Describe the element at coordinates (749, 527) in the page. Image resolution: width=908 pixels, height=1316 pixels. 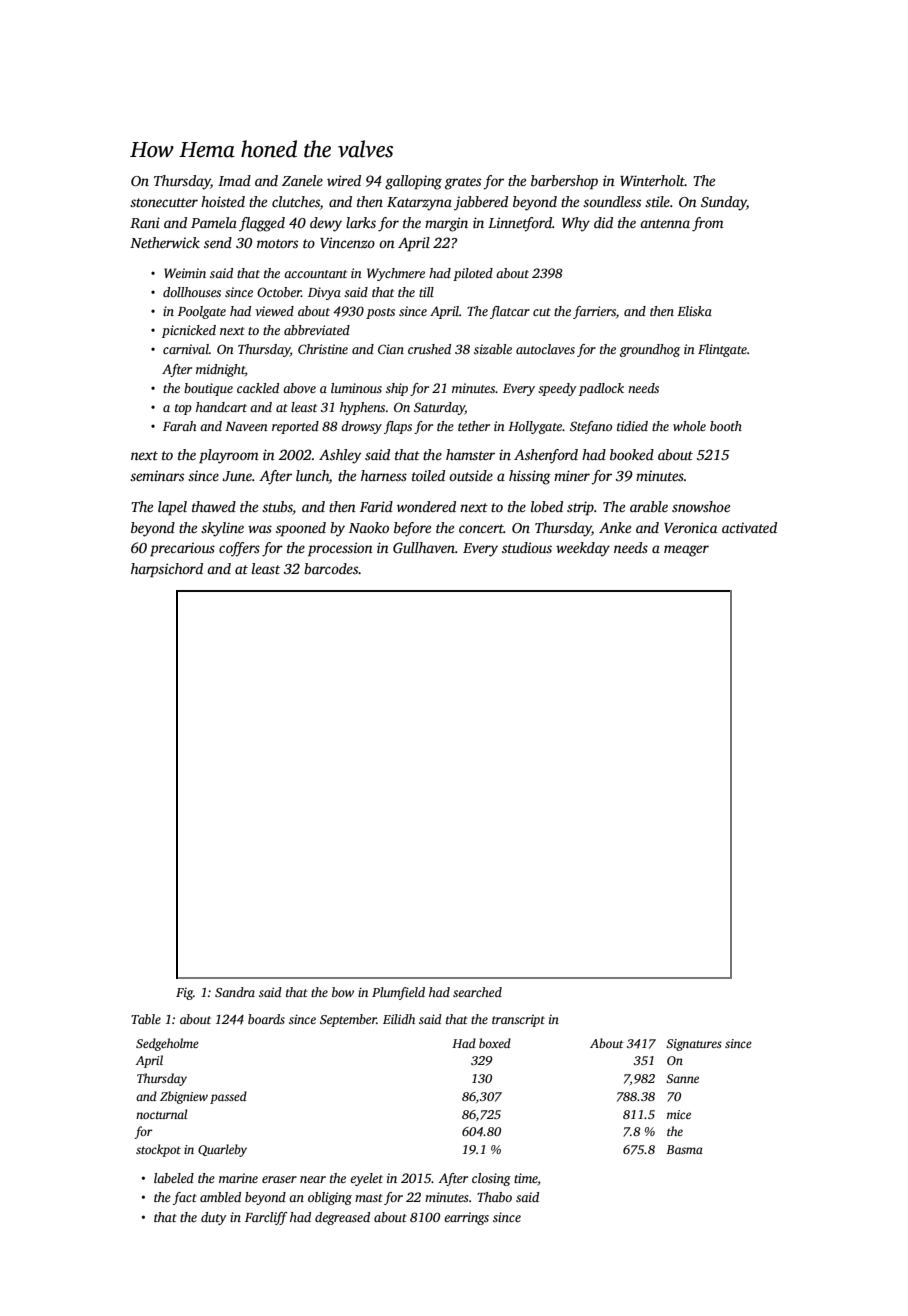
I see `activated` at that location.
